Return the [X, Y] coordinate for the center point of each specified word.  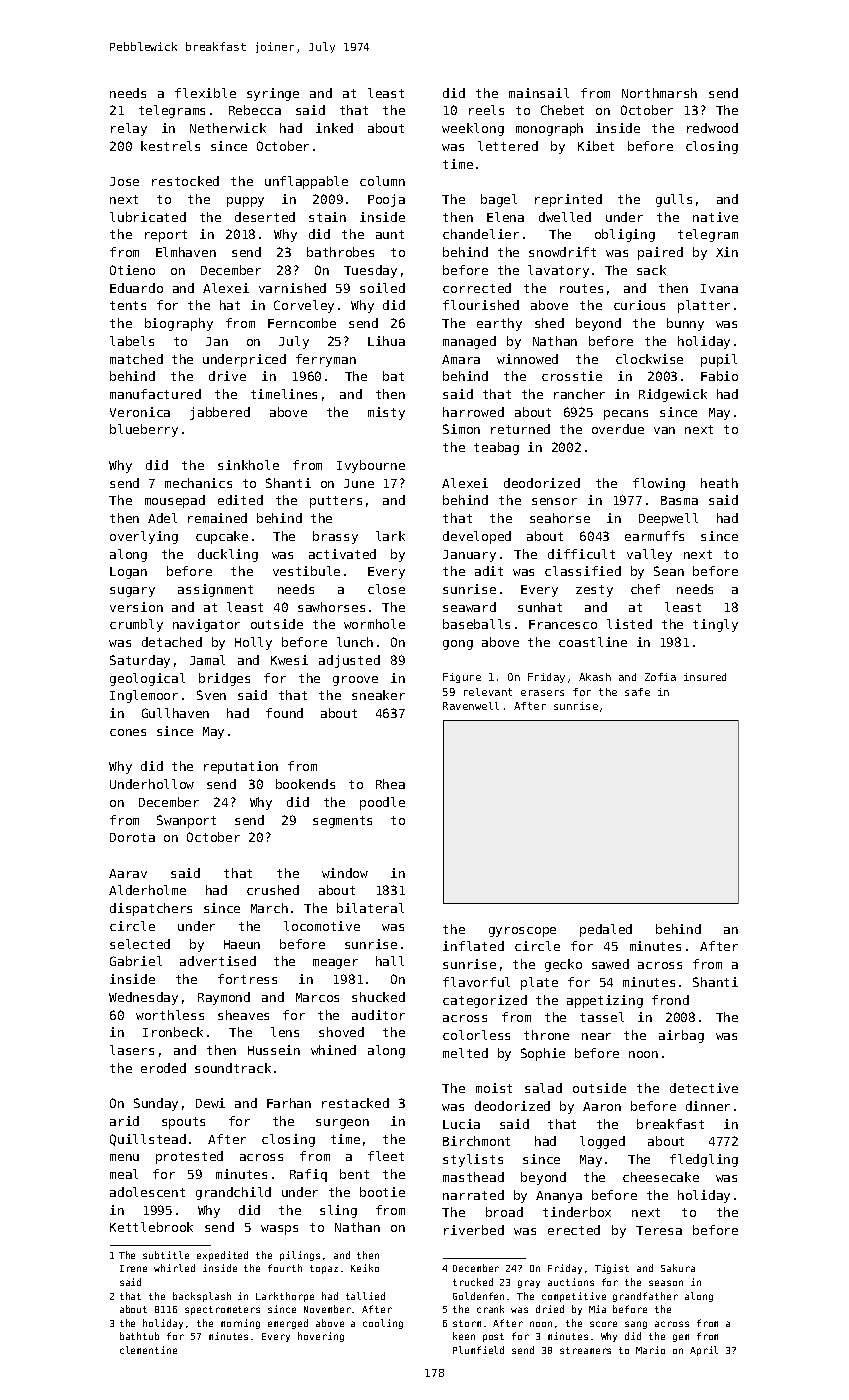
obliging [625, 235]
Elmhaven [186, 252]
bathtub [139, 1336]
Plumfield [478, 1350]
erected [574, 1230]
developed [477, 537]
